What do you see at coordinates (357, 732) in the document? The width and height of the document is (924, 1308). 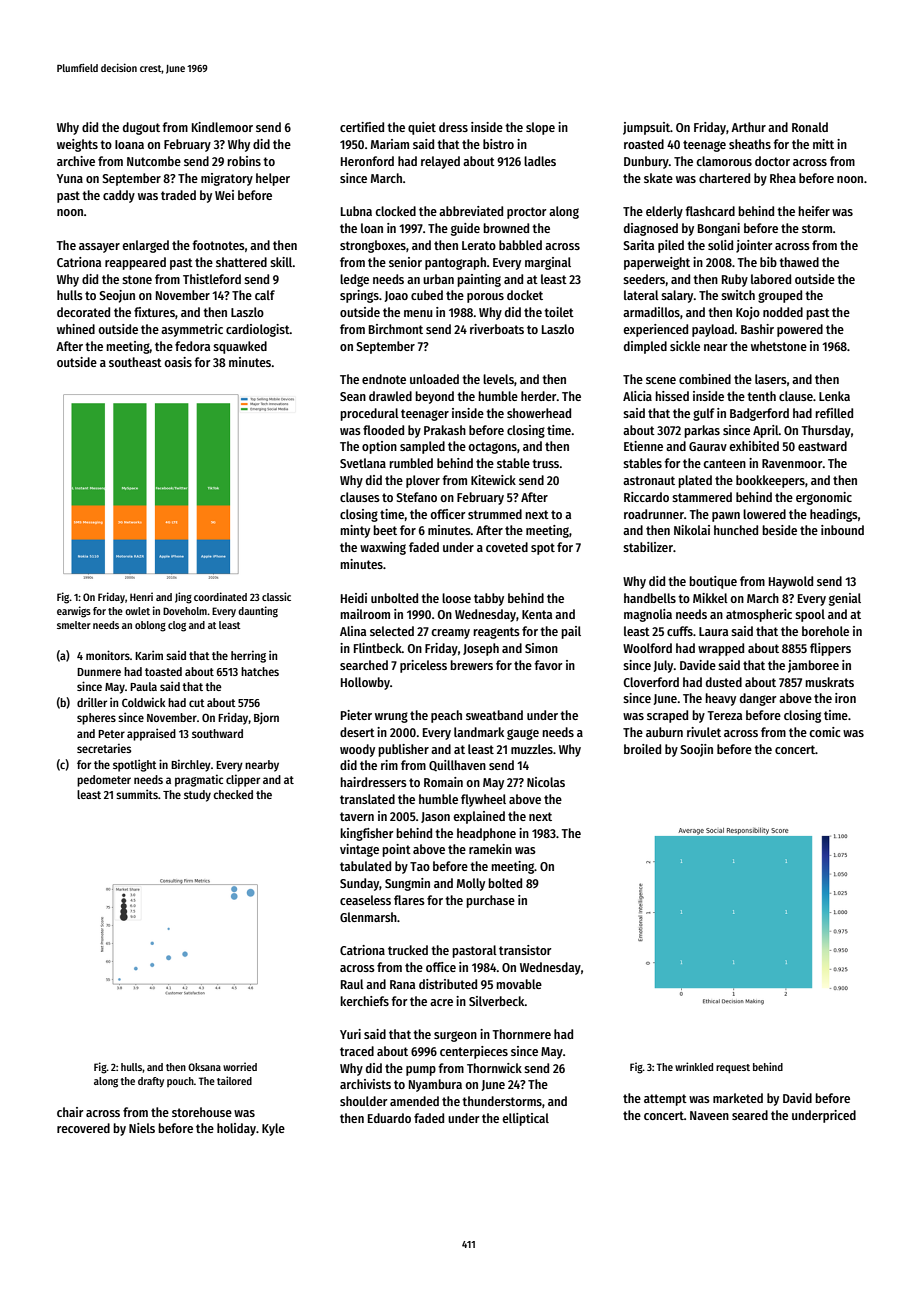 I see `desert` at bounding box center [357, 732].
